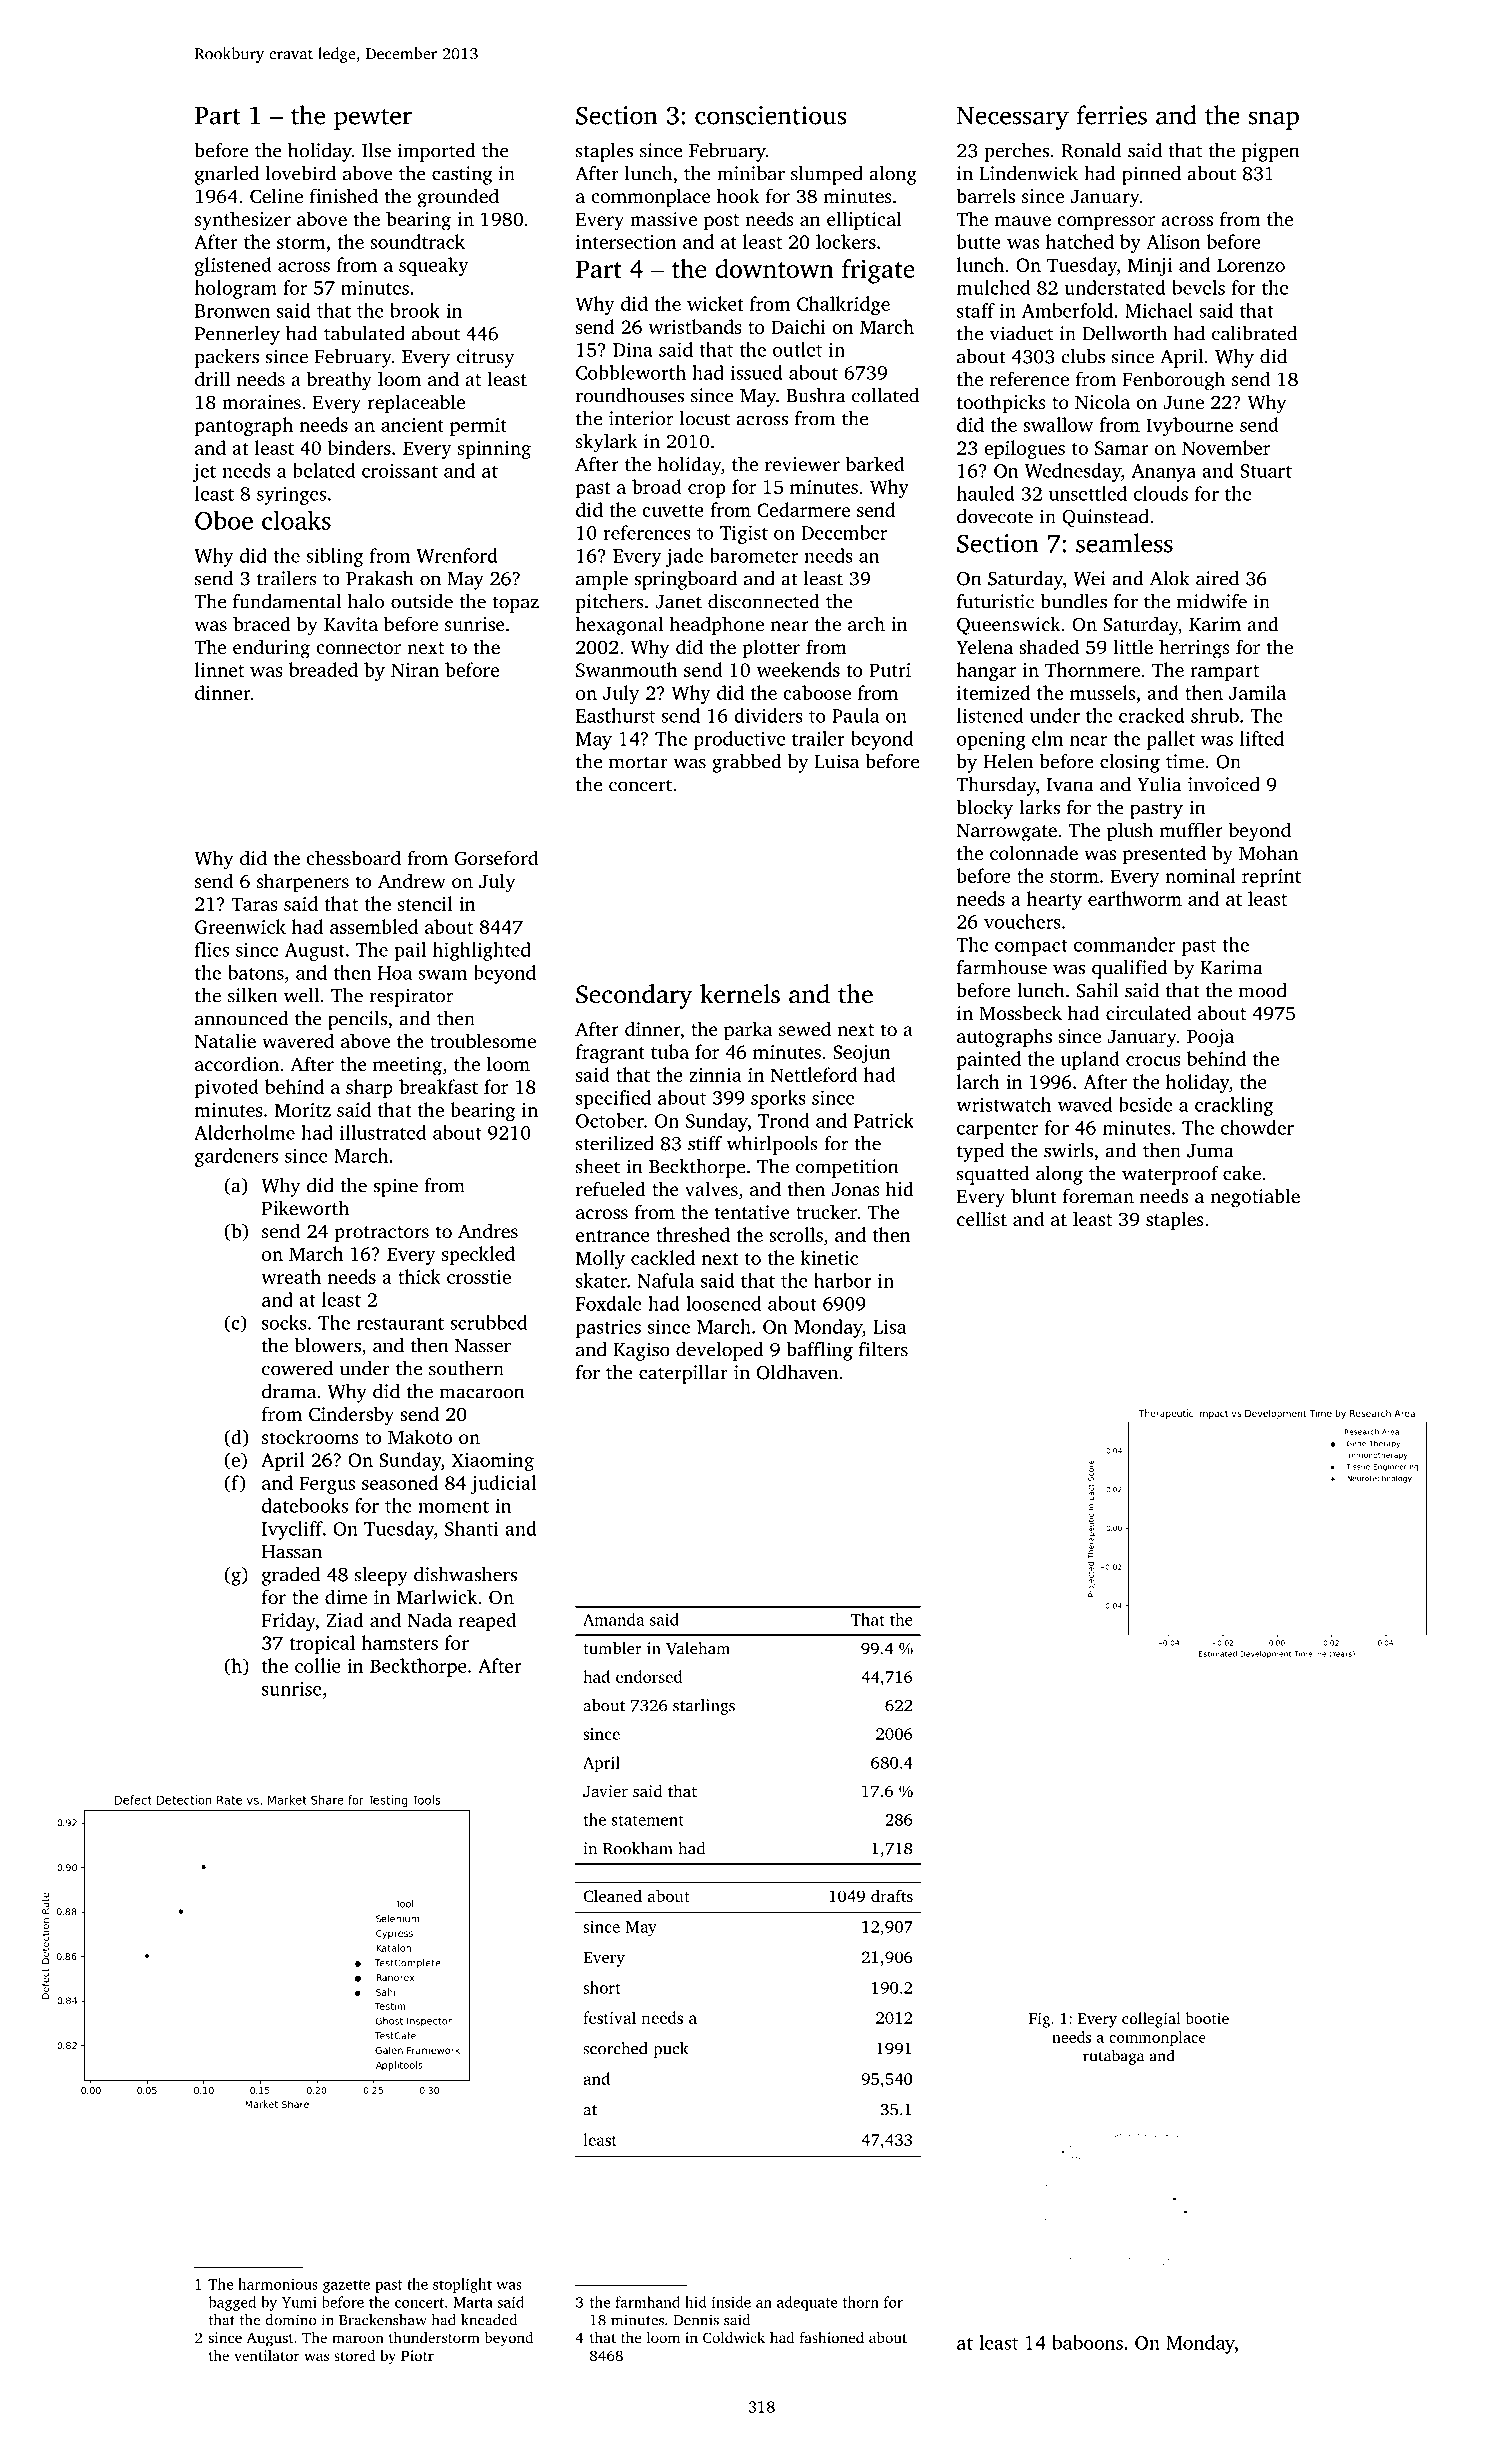 This image has height=2464, width=1496. Describe the element at coordinates (1274, 120) in the image. I see `snap` at that location.
